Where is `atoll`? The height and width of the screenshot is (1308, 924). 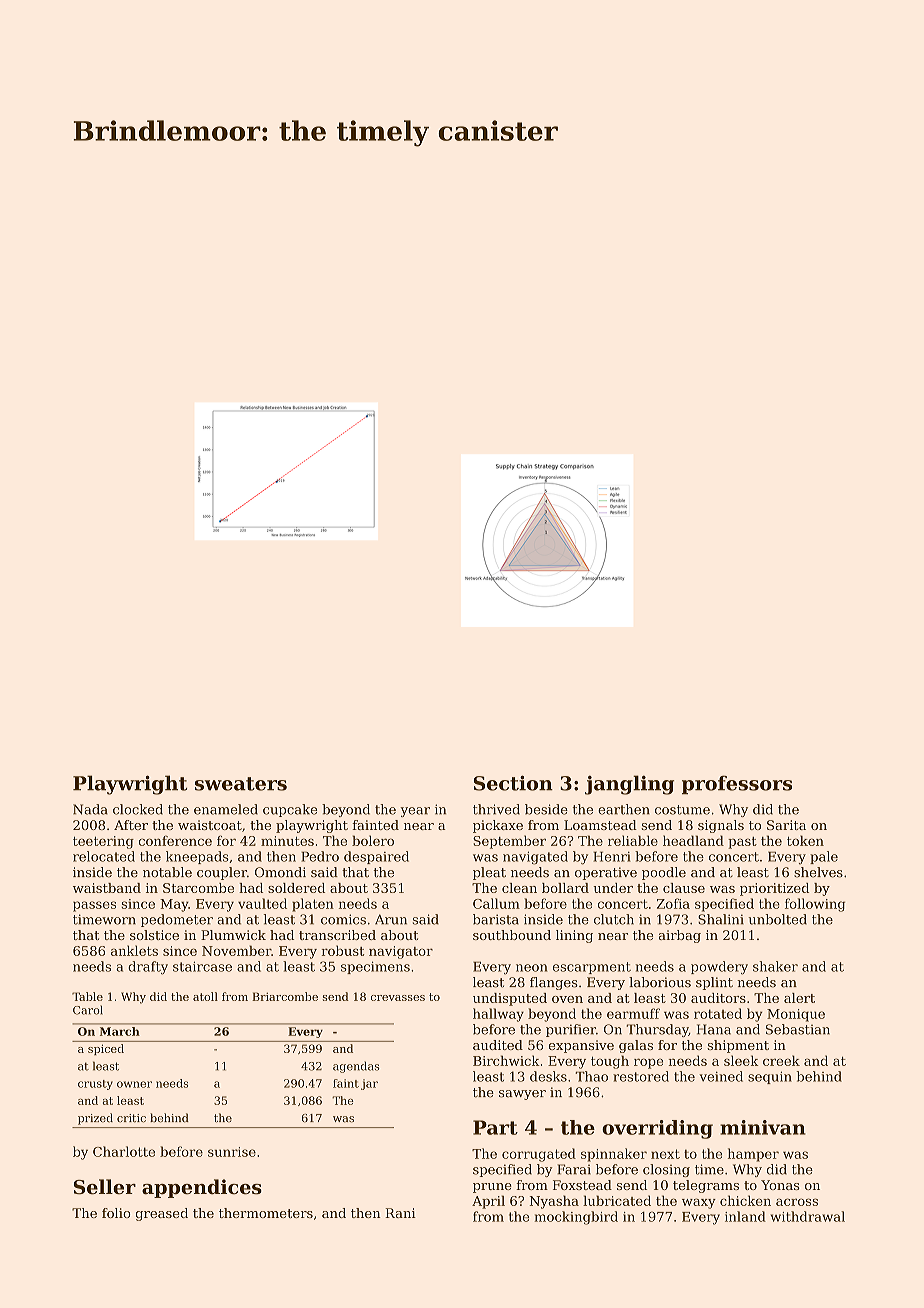
atoll is located at coordinates (205, 996).
